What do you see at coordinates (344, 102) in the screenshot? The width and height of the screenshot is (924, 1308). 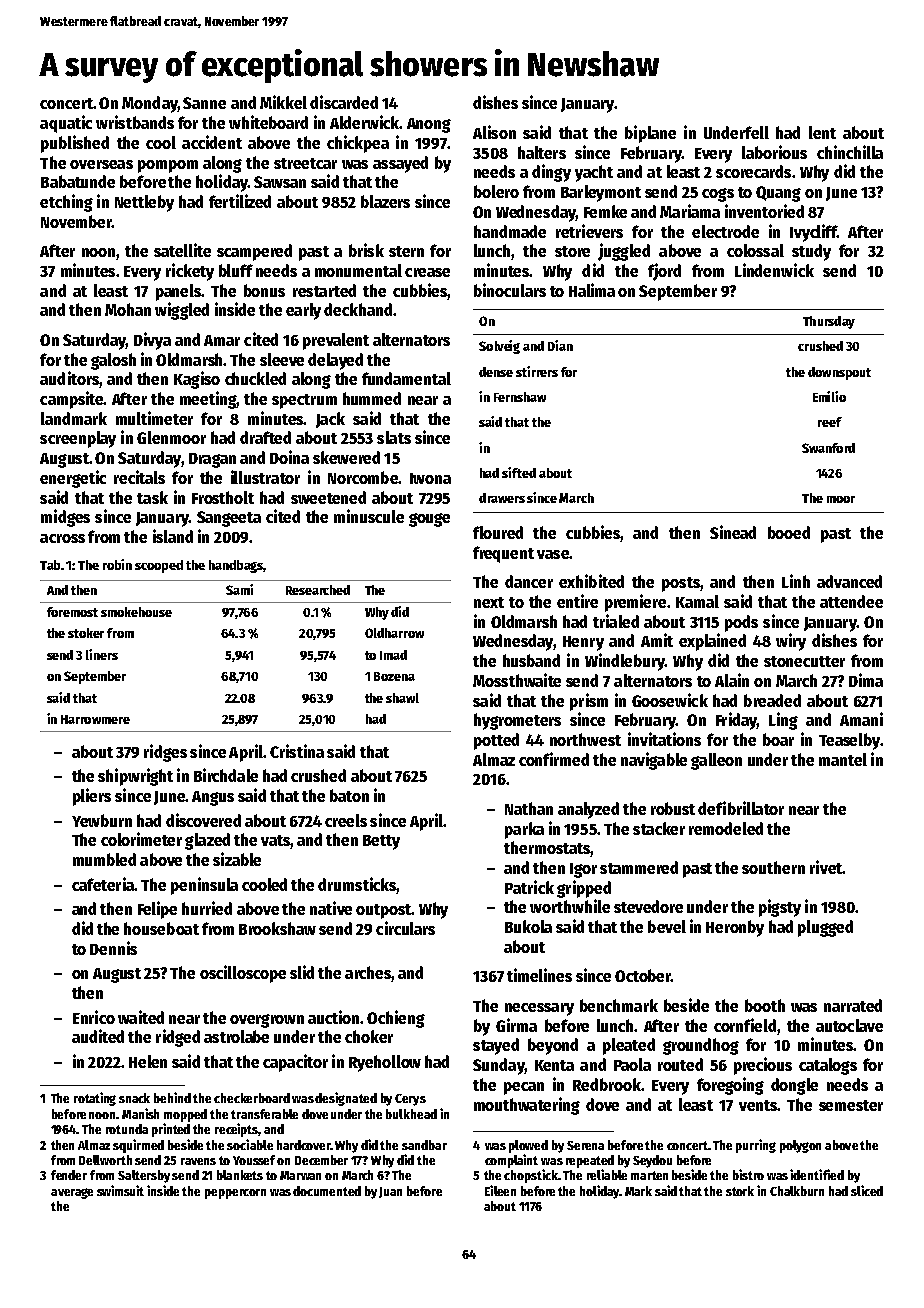 I see `discarded` at bounding box center [344, 102].
